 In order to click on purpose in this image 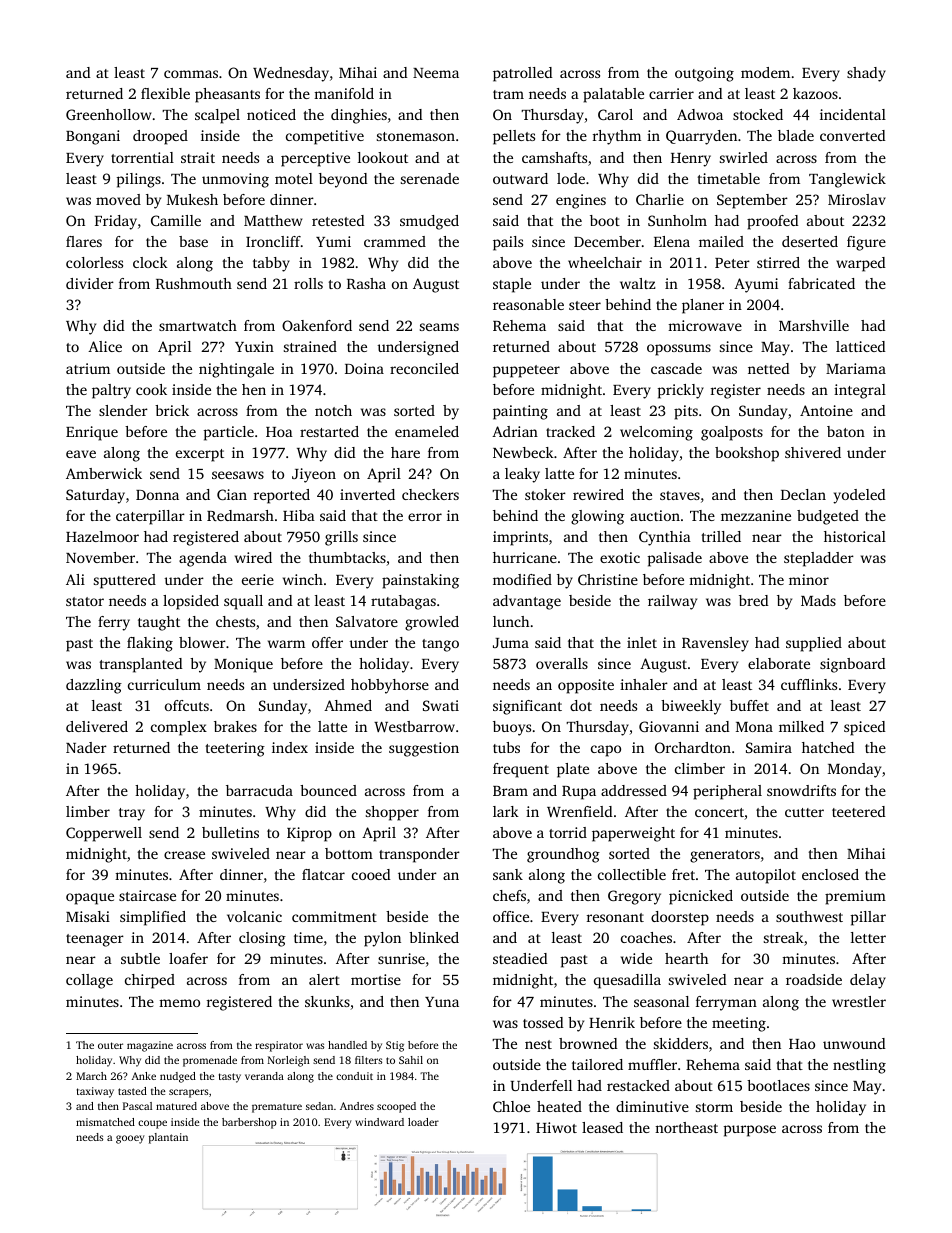, I will do `click(750, 1131)`.
